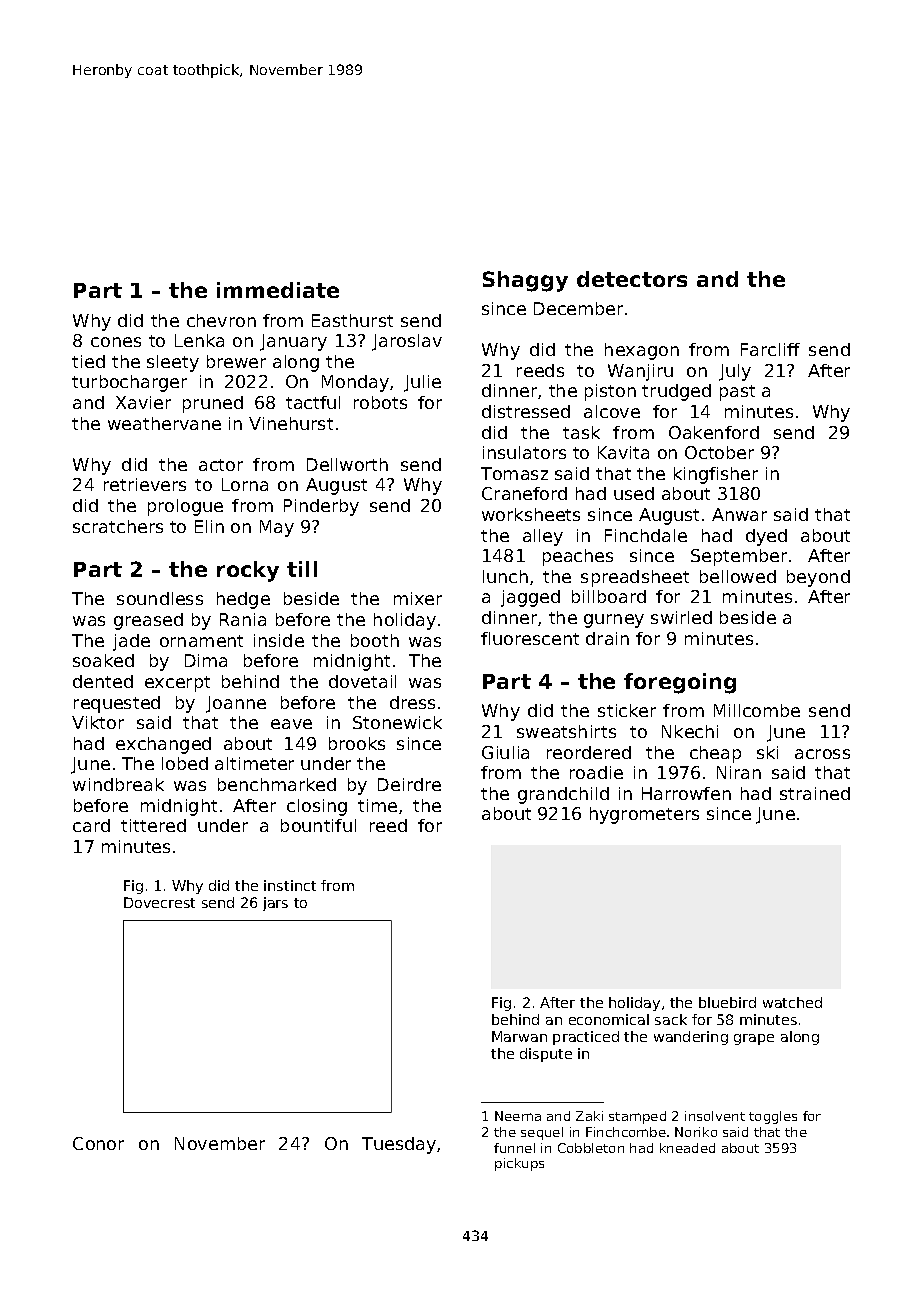  Describe the element at coordinates (164, 423) in the screenshot. I see `weathervane` at that location.
